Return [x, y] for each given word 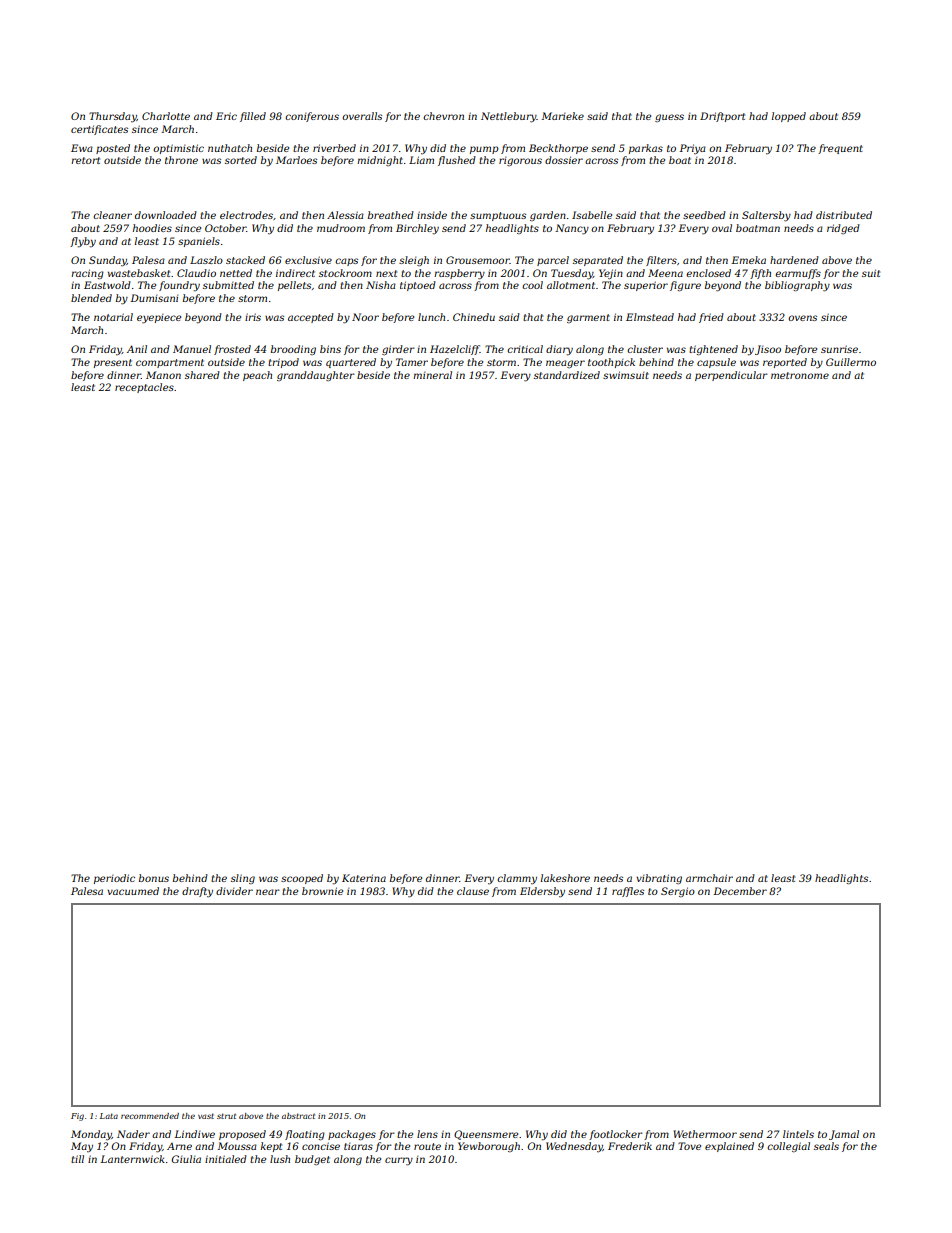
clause [473, 891]
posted [113, 149]
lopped [789, 117]
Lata [109, 1116]
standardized [567, 375]
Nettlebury [509, 117]
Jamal [844, 1135]
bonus [154, 878]
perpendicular [731, 376]
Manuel [192, 349]
